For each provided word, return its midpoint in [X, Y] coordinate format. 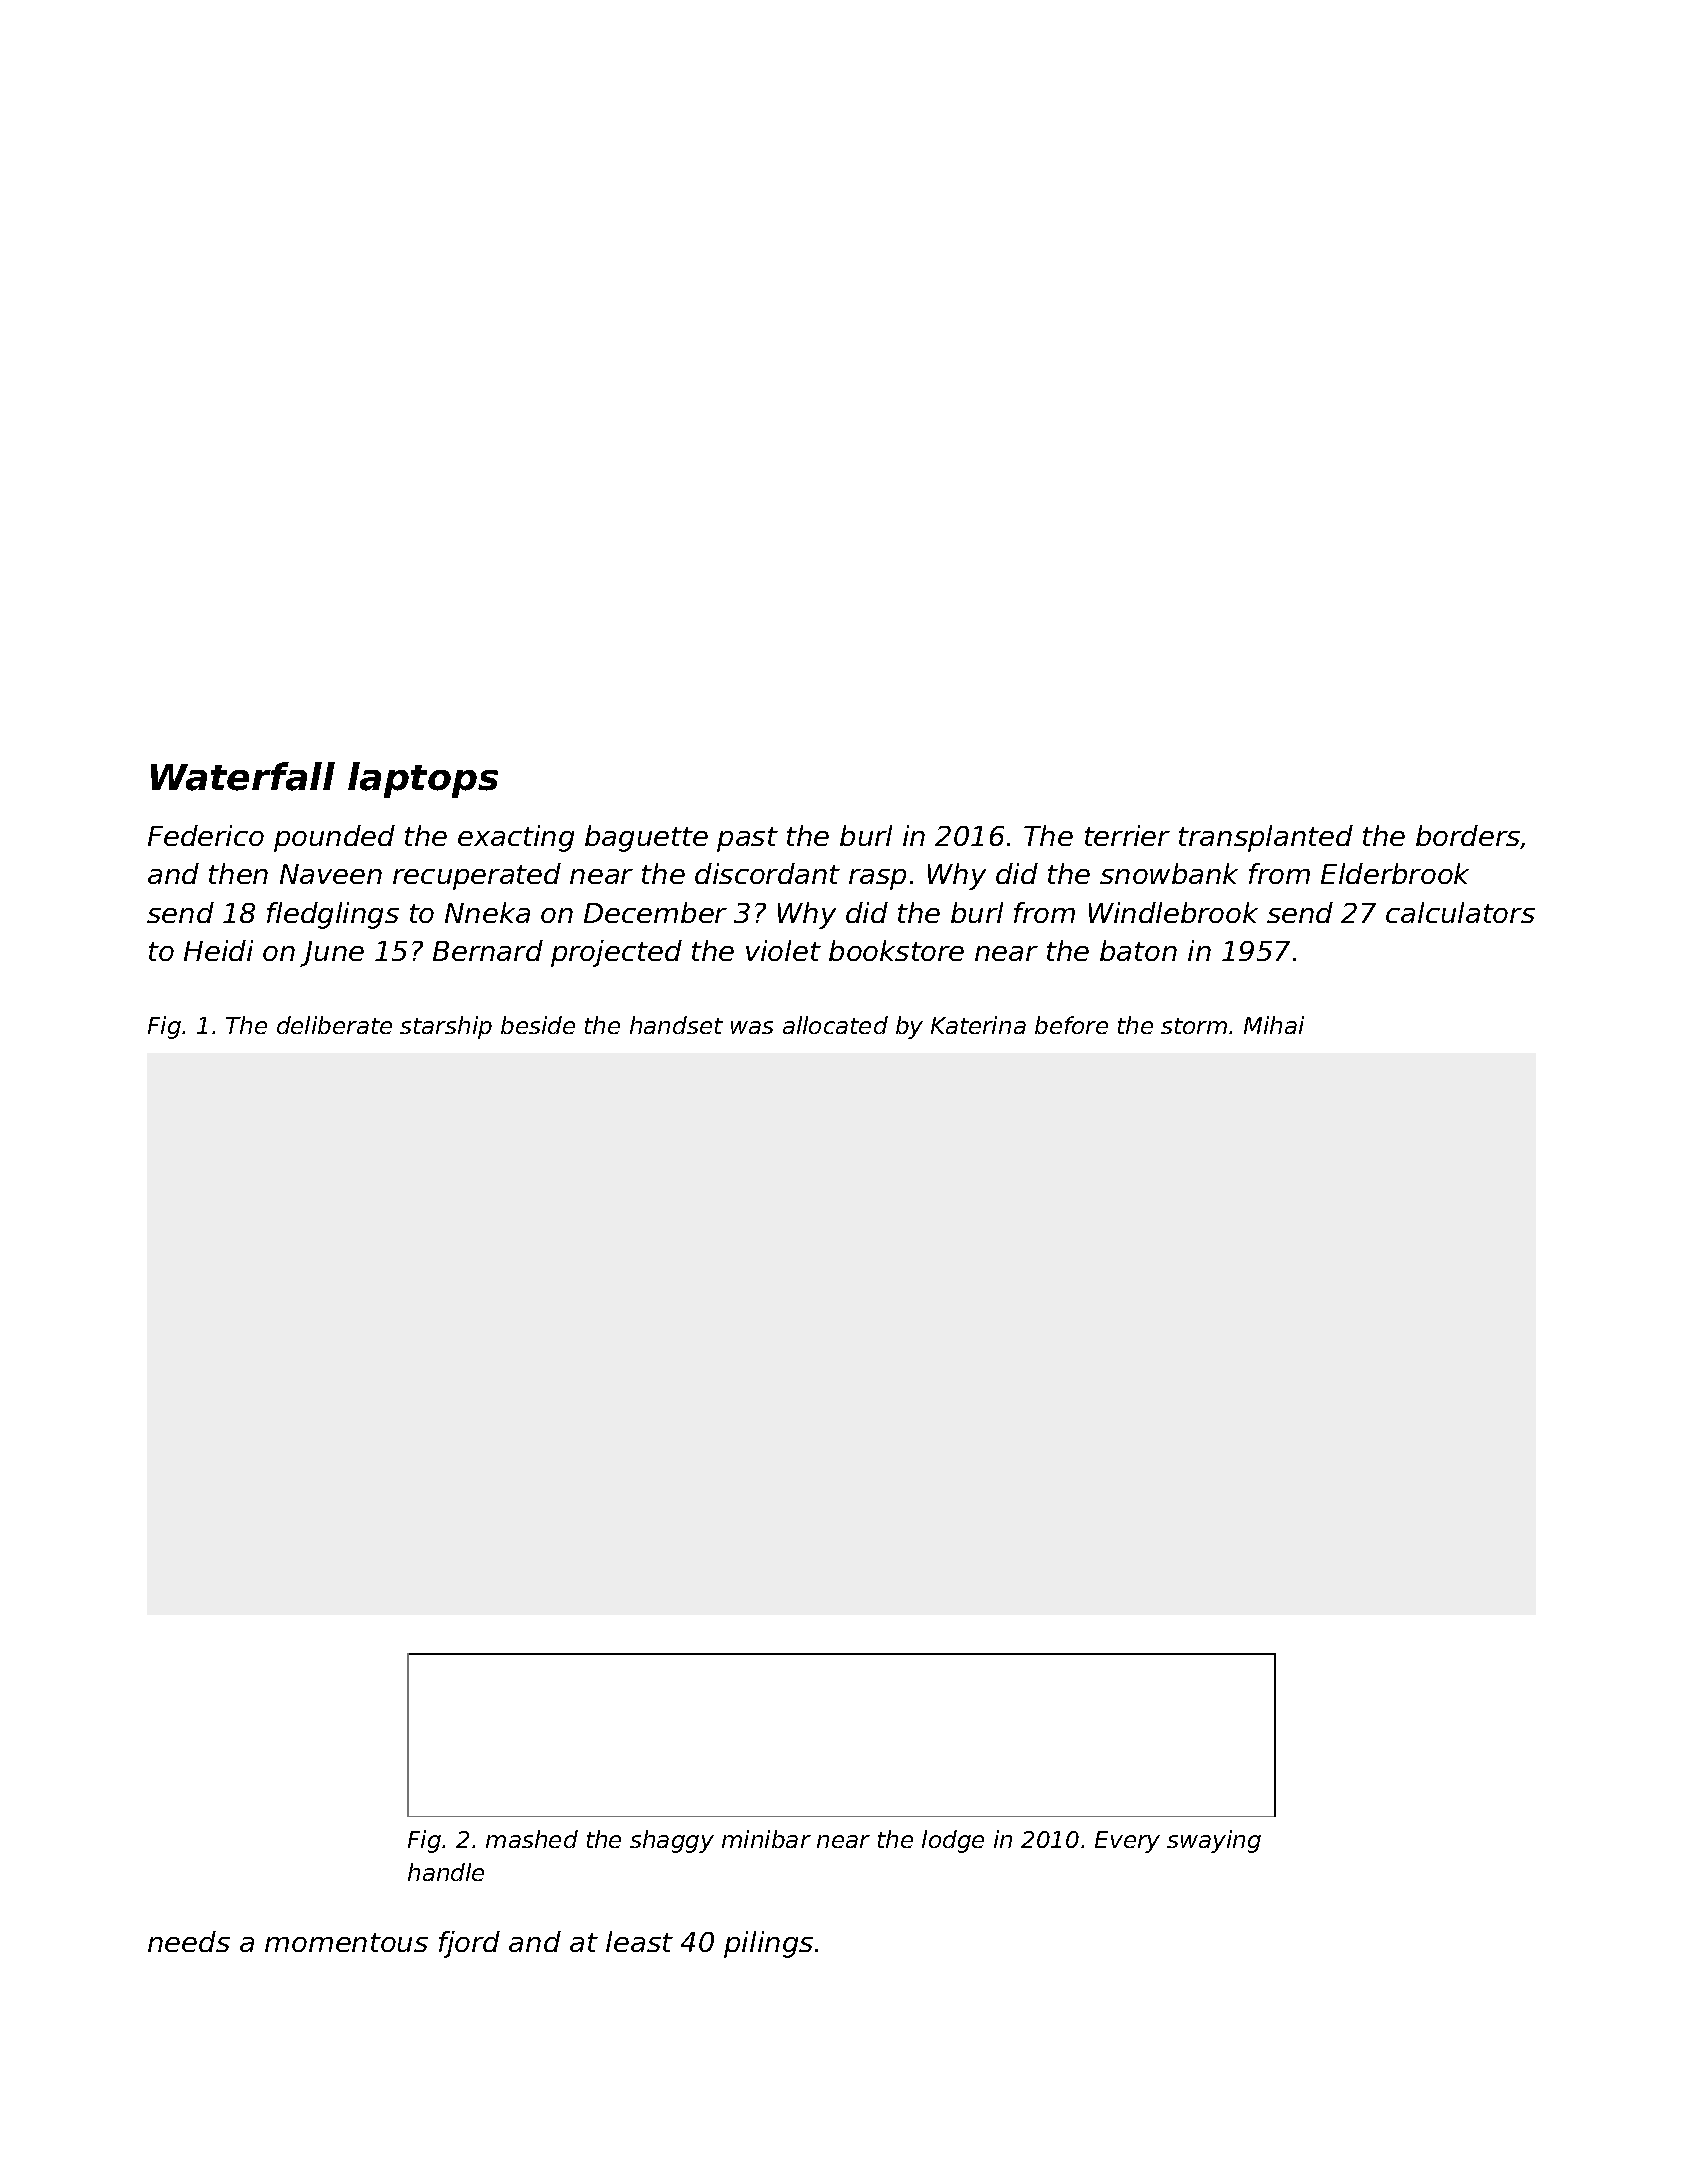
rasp [877, 879]
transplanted [1266, 838]
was [752, 1027]
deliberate [334, 1025]
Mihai [1274, 1025]
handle [446, 1872]
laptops [423, 780]
